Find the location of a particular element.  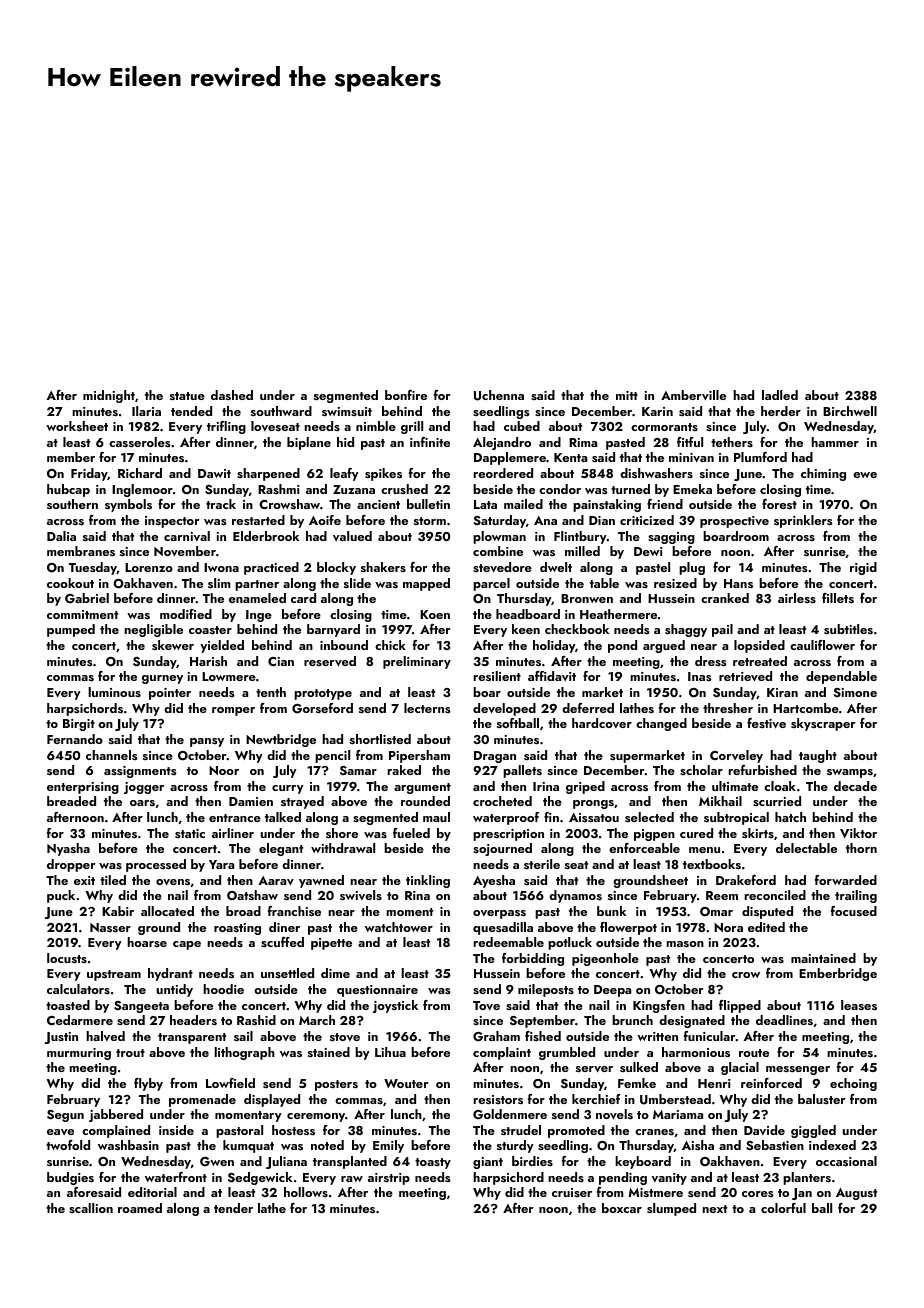

Wouter is located at coordinates (406, 1083).
